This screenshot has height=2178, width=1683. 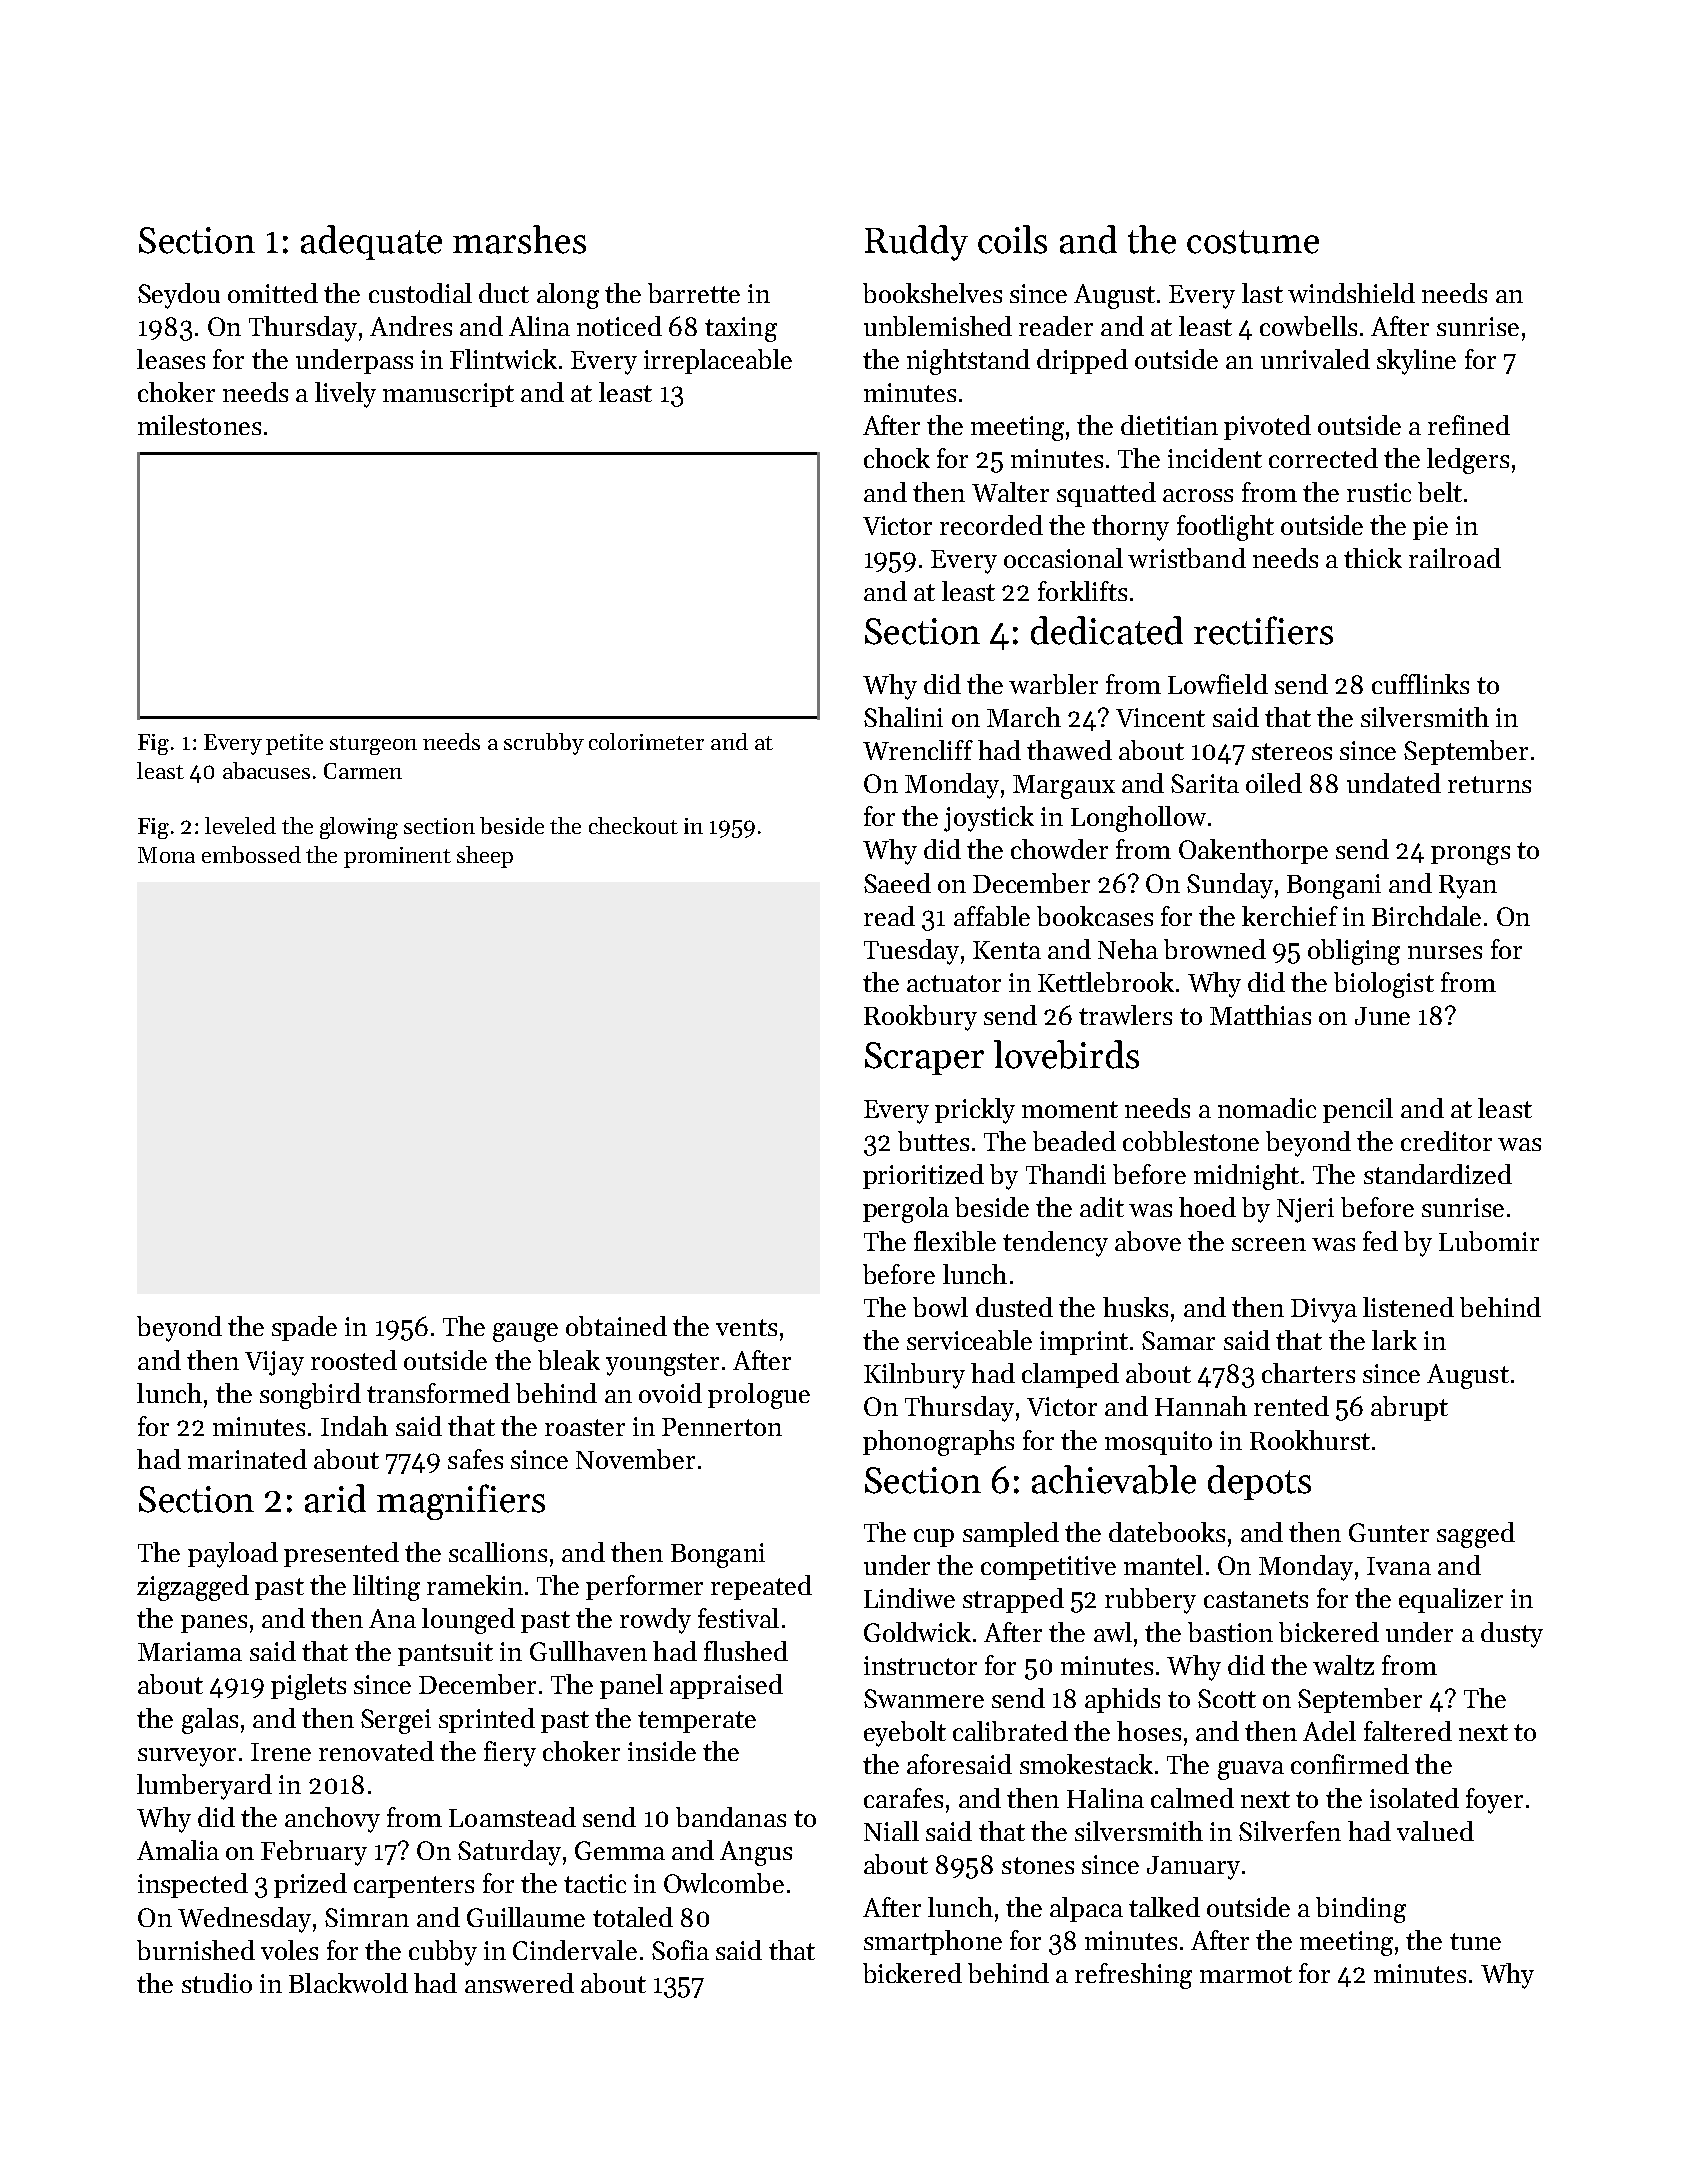 What do you see at coordinates (694, 293) in the screenshot?
I see `barrette` at bounding box center [694, 293].
